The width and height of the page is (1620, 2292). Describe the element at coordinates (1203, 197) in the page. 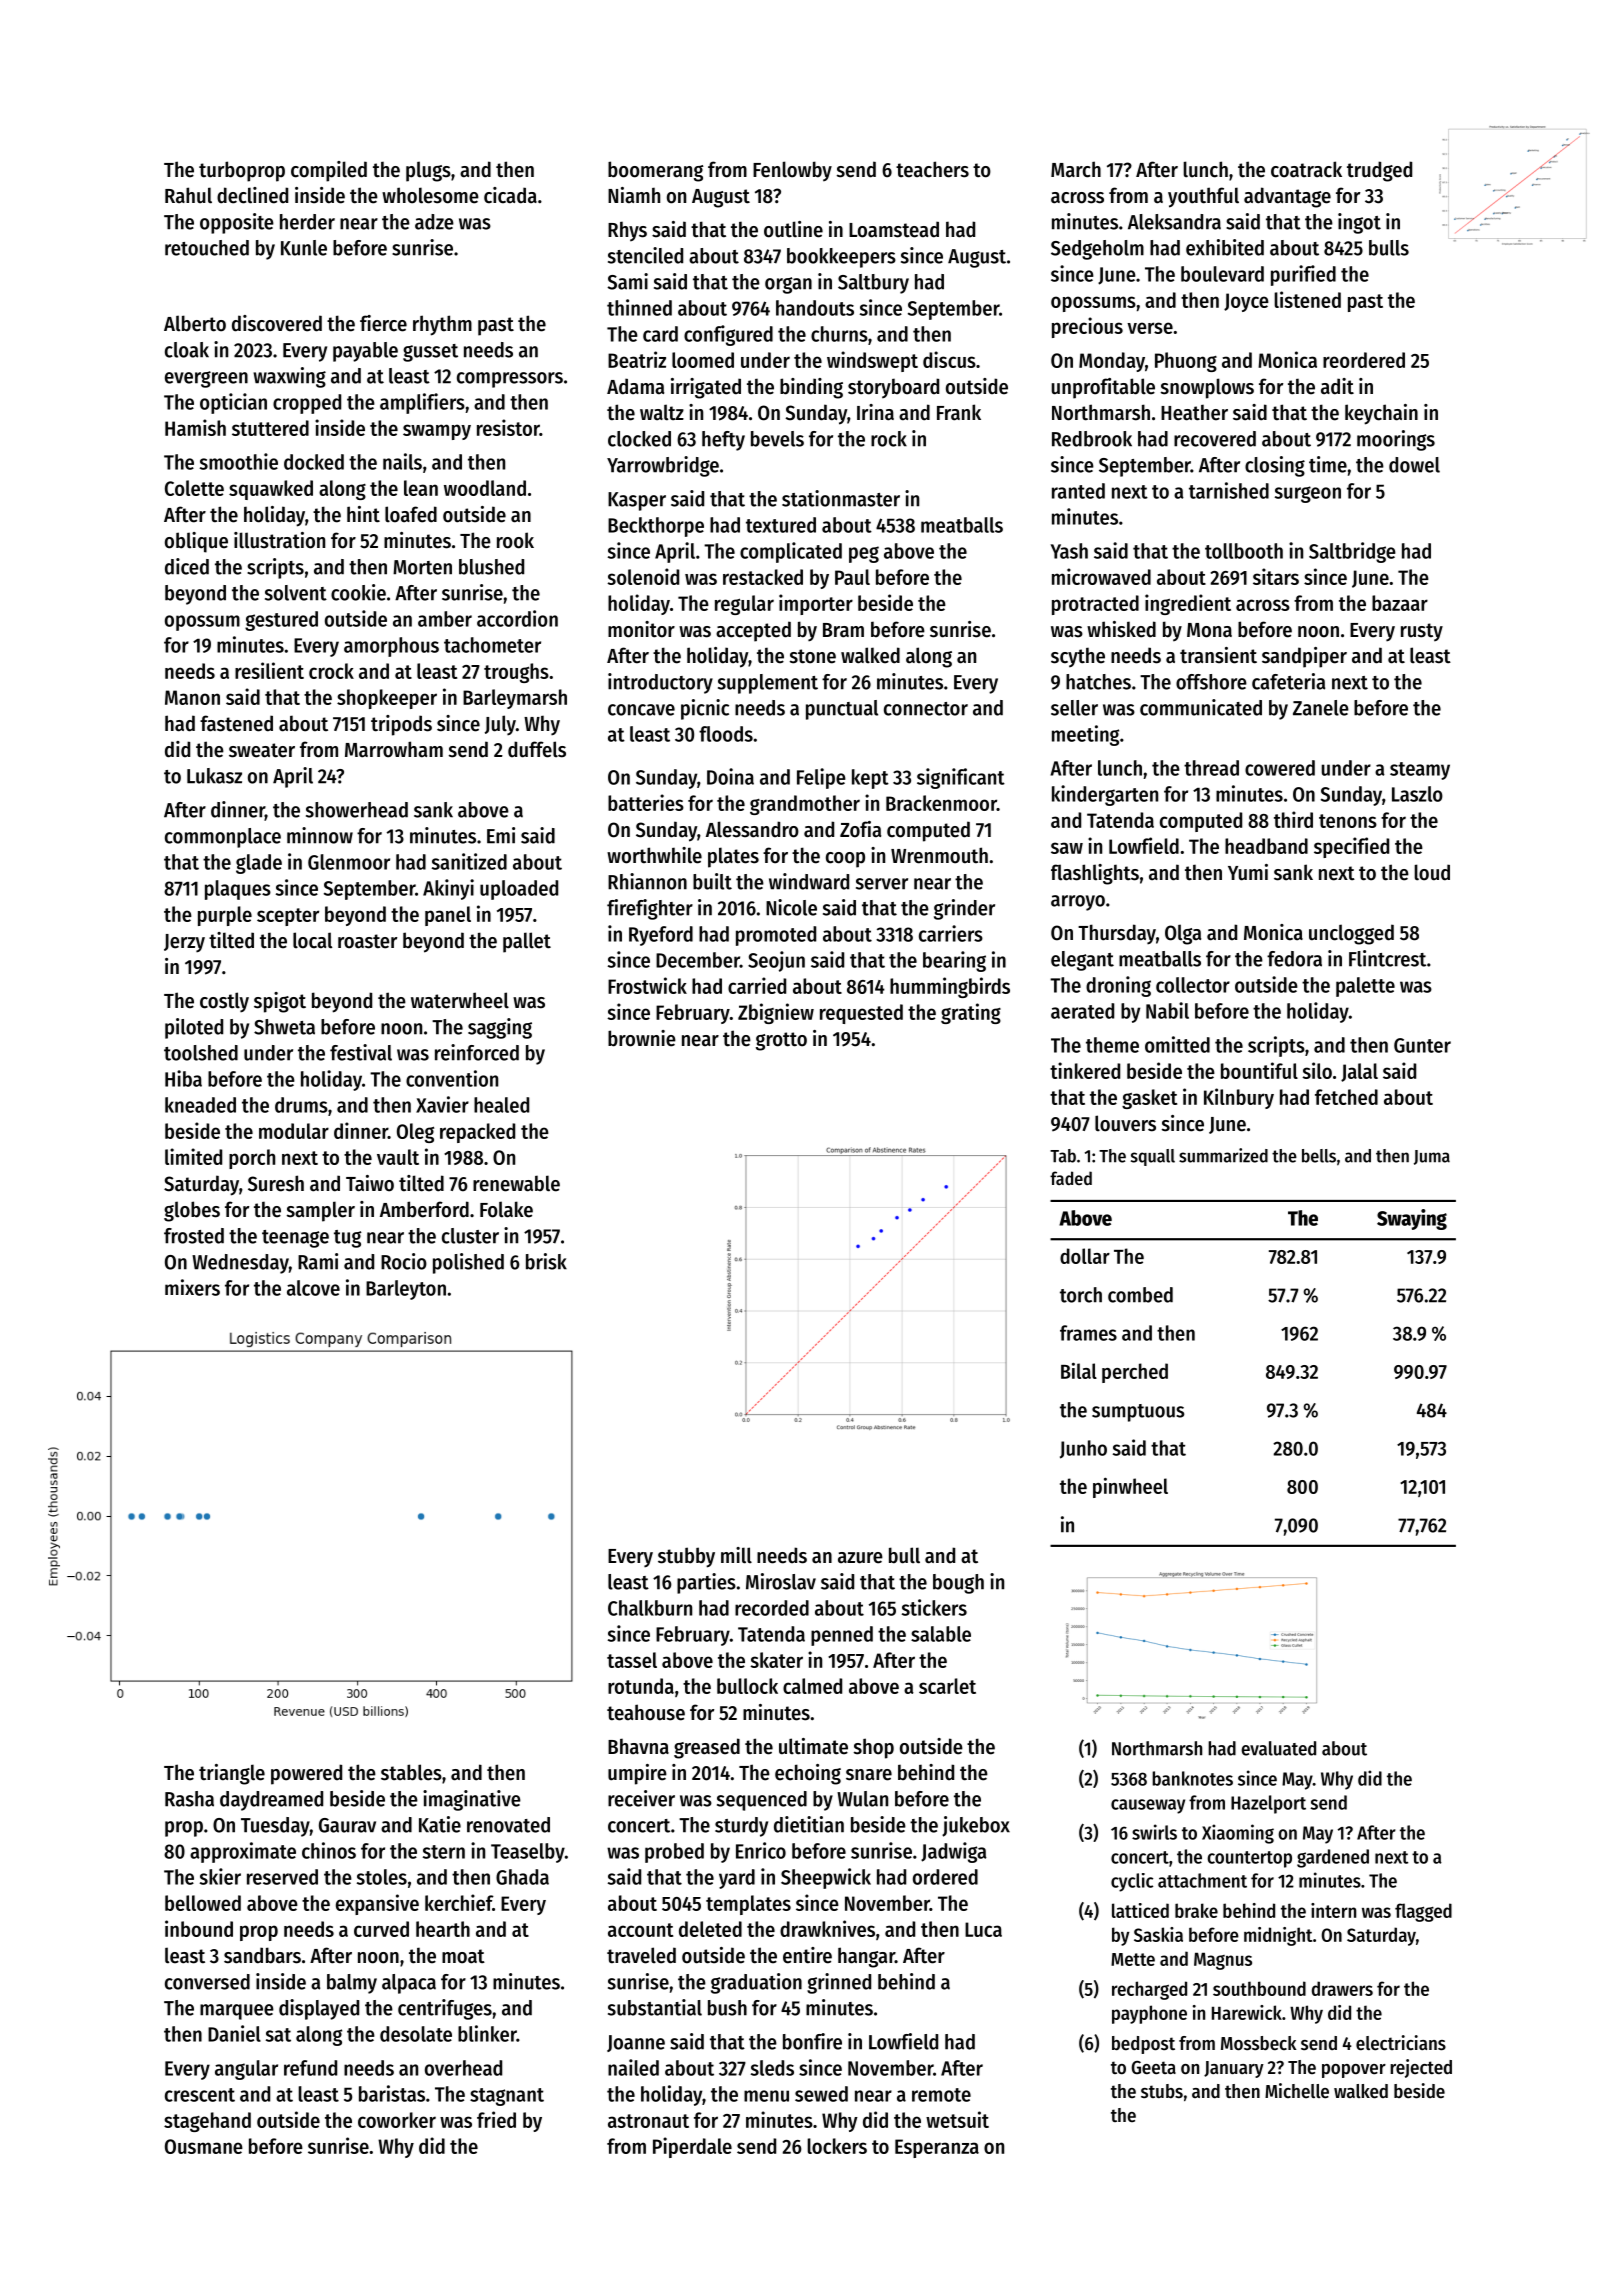

I see `youthful` at that location.
